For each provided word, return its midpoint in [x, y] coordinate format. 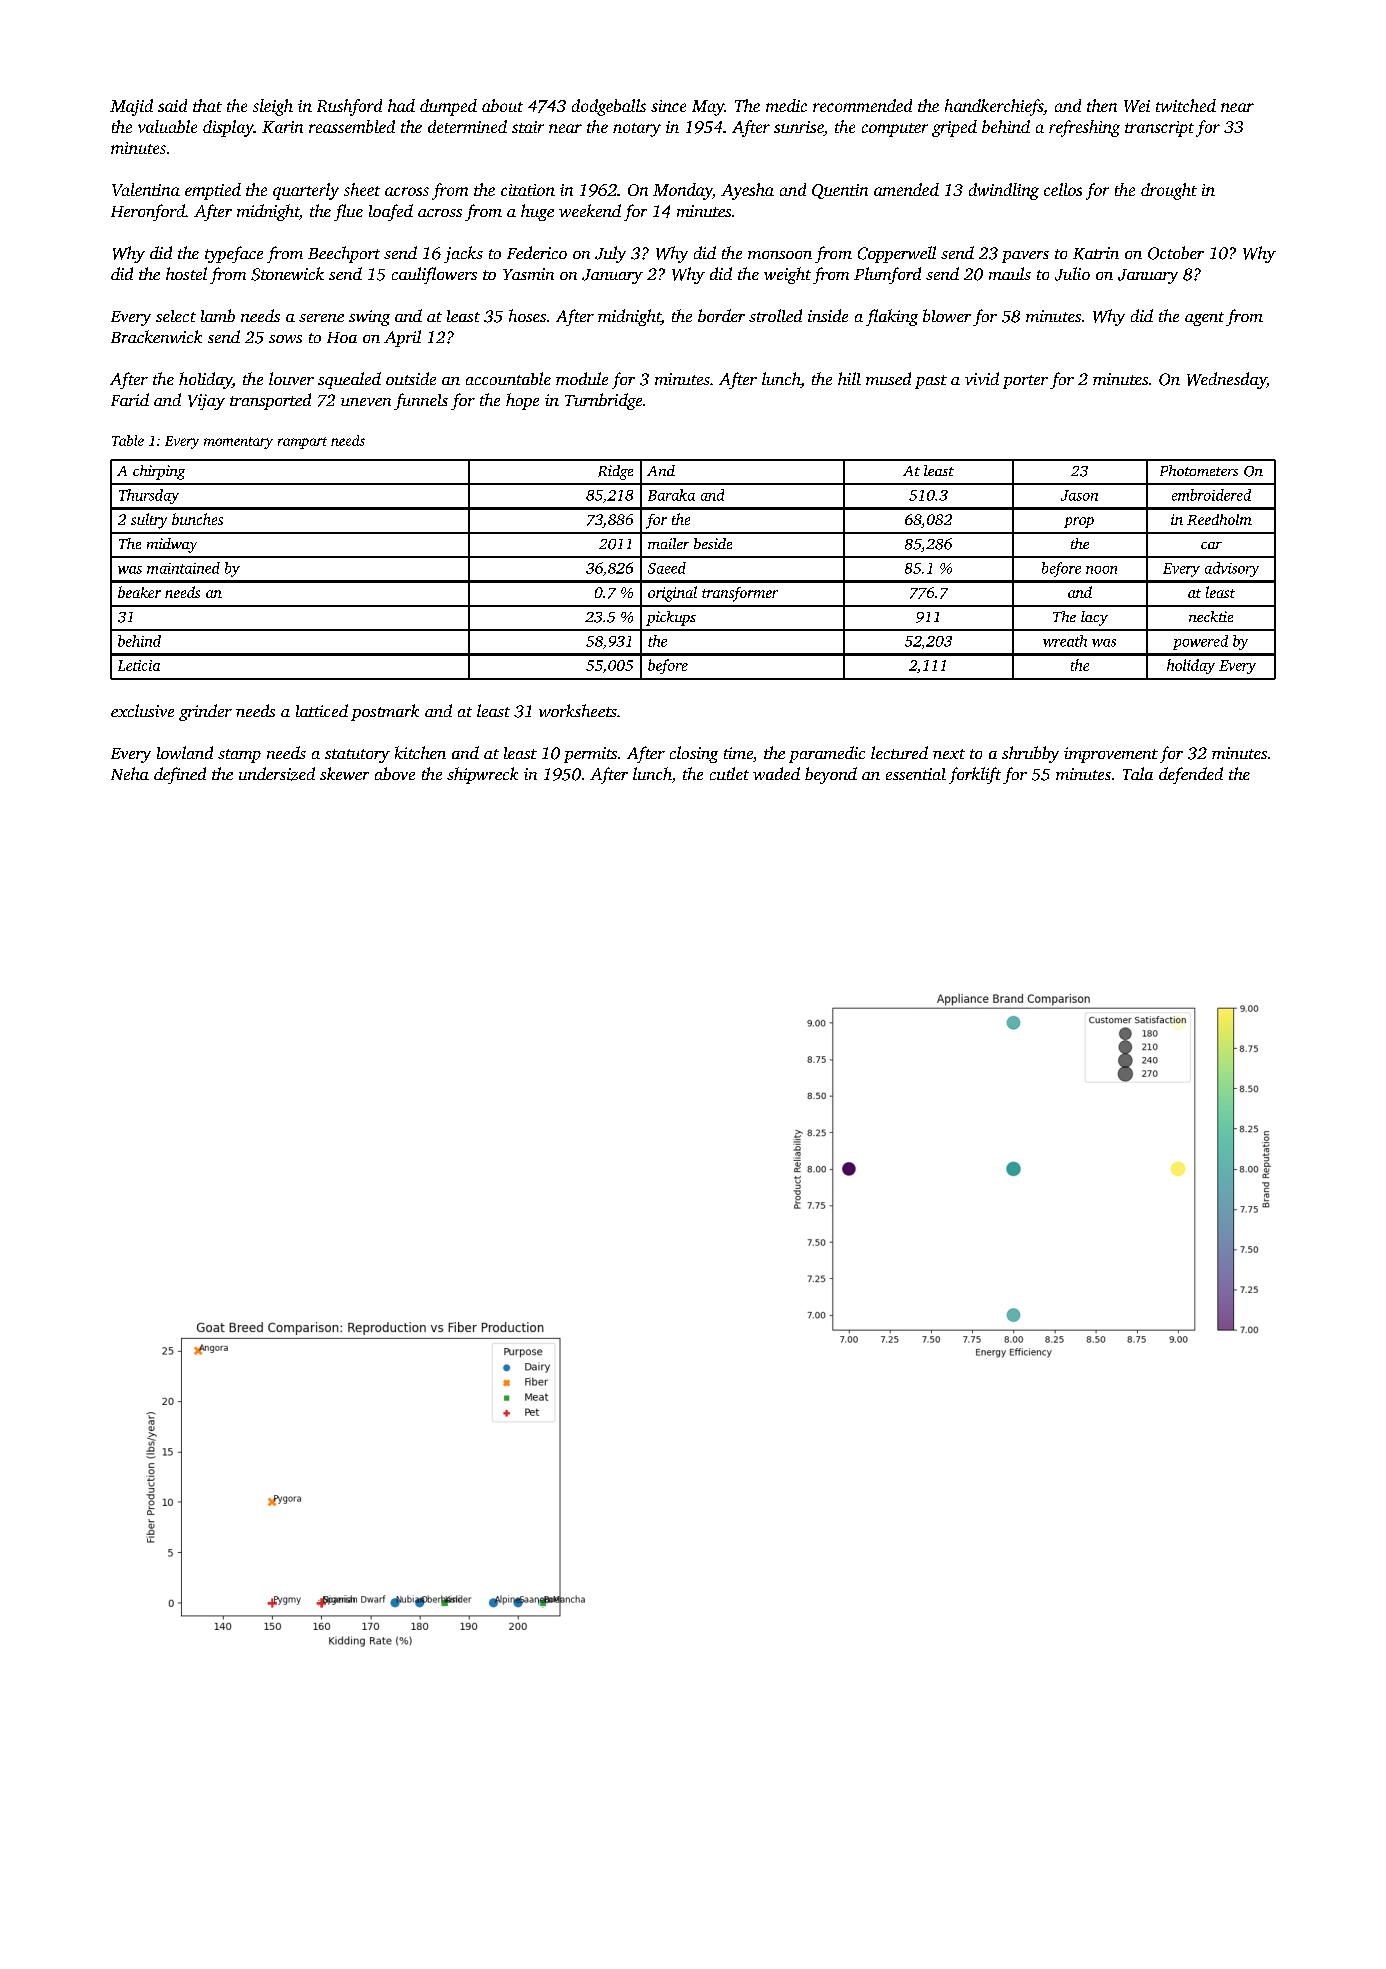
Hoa [342, 337]
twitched [1186, 105]
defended [1191, 775]
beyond [831, 775]
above [395, 773]
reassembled [352, 126]
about [502, 105]
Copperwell [897, 254]
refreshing [1084, 128]
